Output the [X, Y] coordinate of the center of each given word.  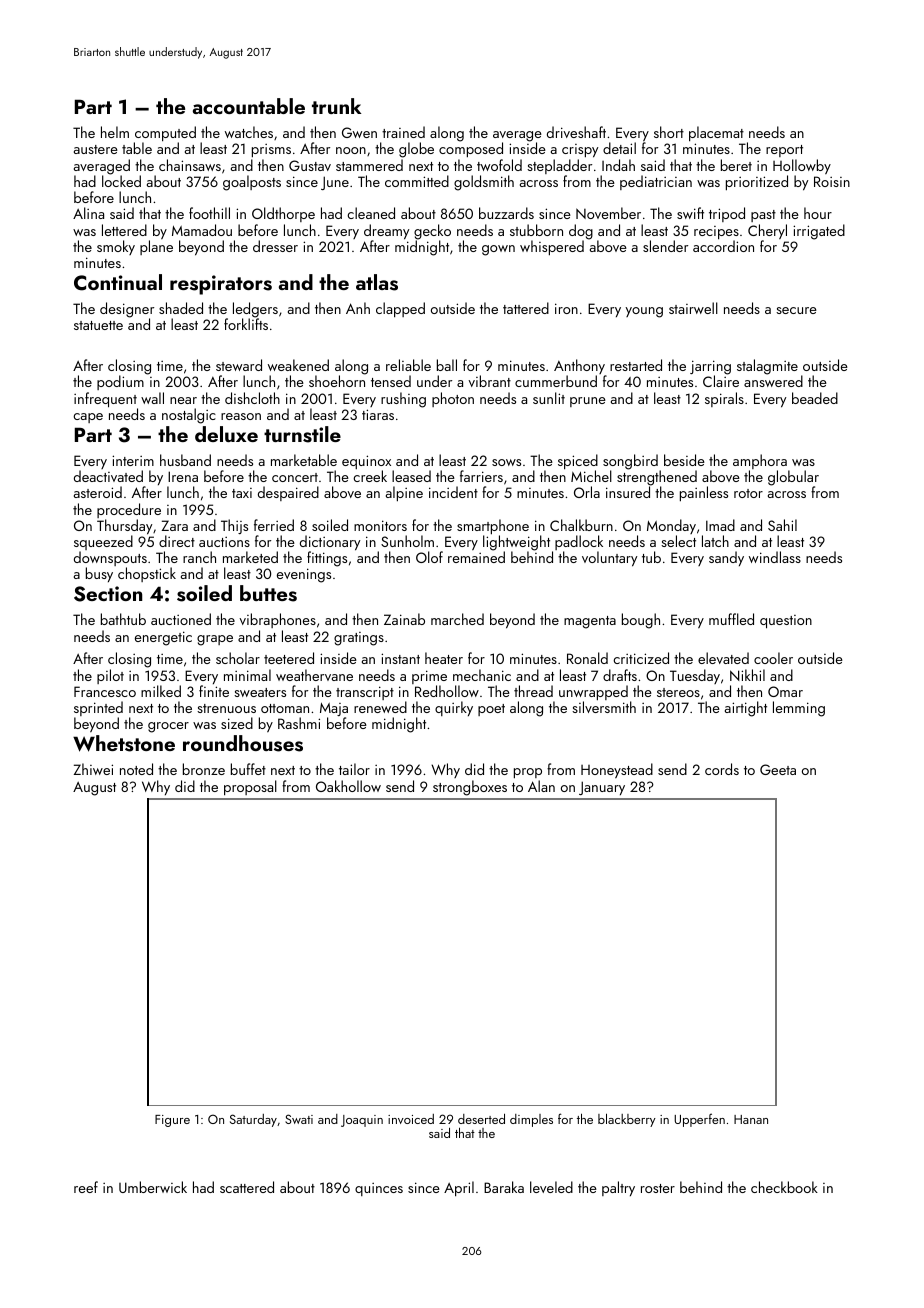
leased [411, 476]
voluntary [609, 559]
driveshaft [576, 132]
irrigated [819, 232]
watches [249, 132]
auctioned [181, 619]
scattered [247, 1187]
